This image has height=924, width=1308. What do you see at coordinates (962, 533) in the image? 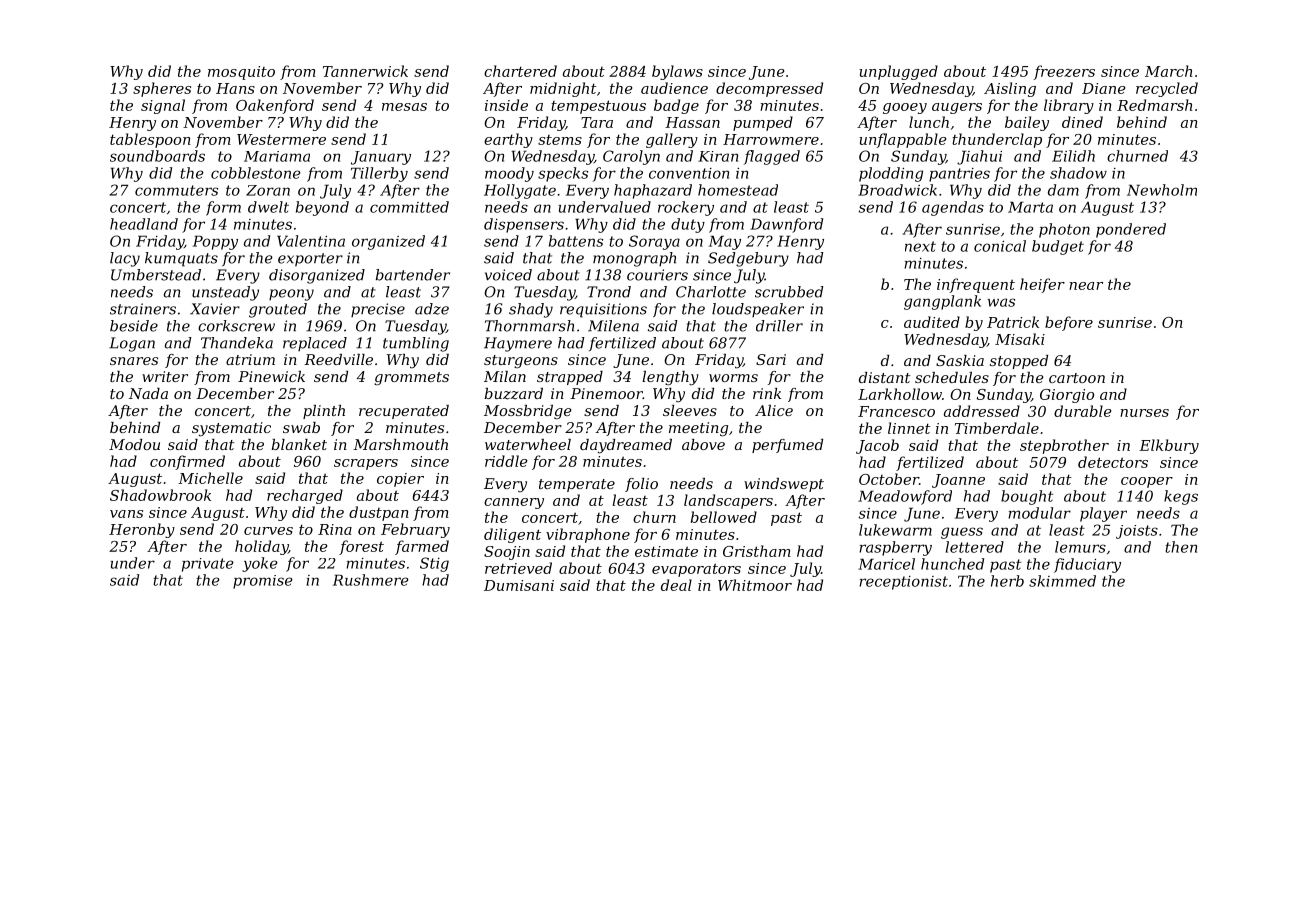
I see `guess` at bounding box center [962, 533].
